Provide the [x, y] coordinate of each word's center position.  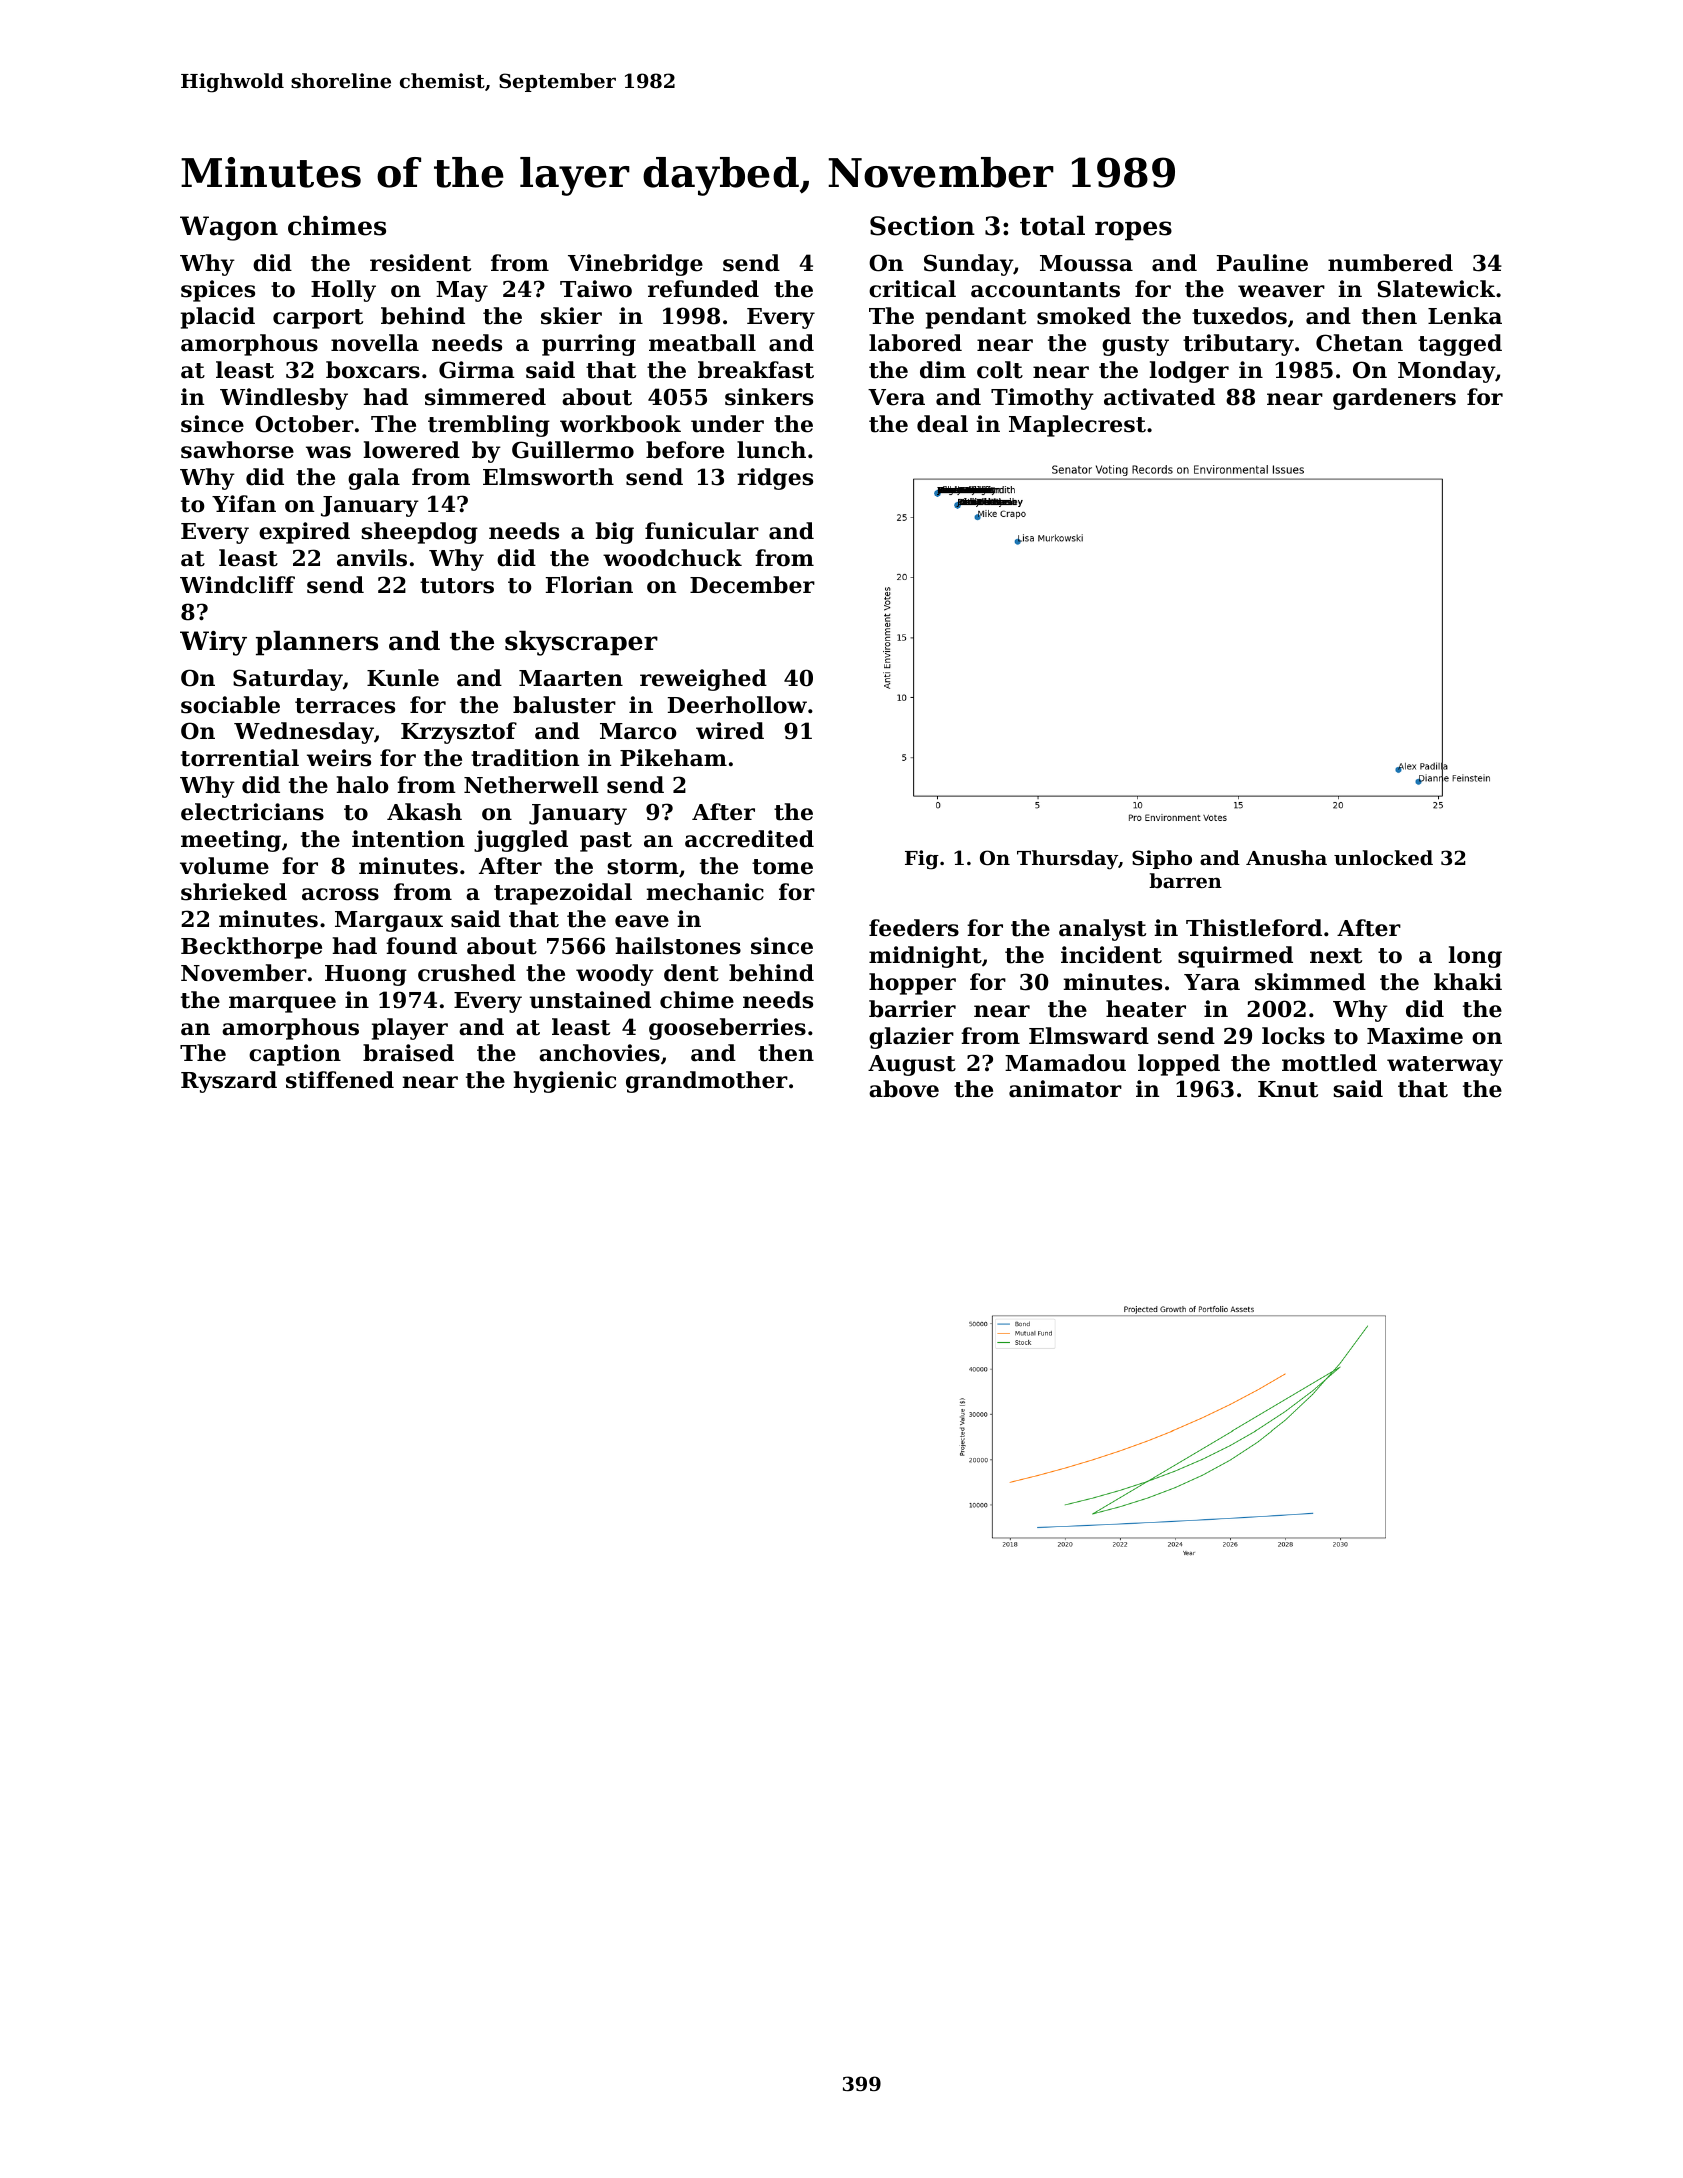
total [1052, 226]
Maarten [571, 678]
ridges [775, 479]
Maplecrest [1077, 426]
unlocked [1383, 857]
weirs [339, 758]
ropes [1133, 231]
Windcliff [237, 585]
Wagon [229, 228]
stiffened [340, 1080]
